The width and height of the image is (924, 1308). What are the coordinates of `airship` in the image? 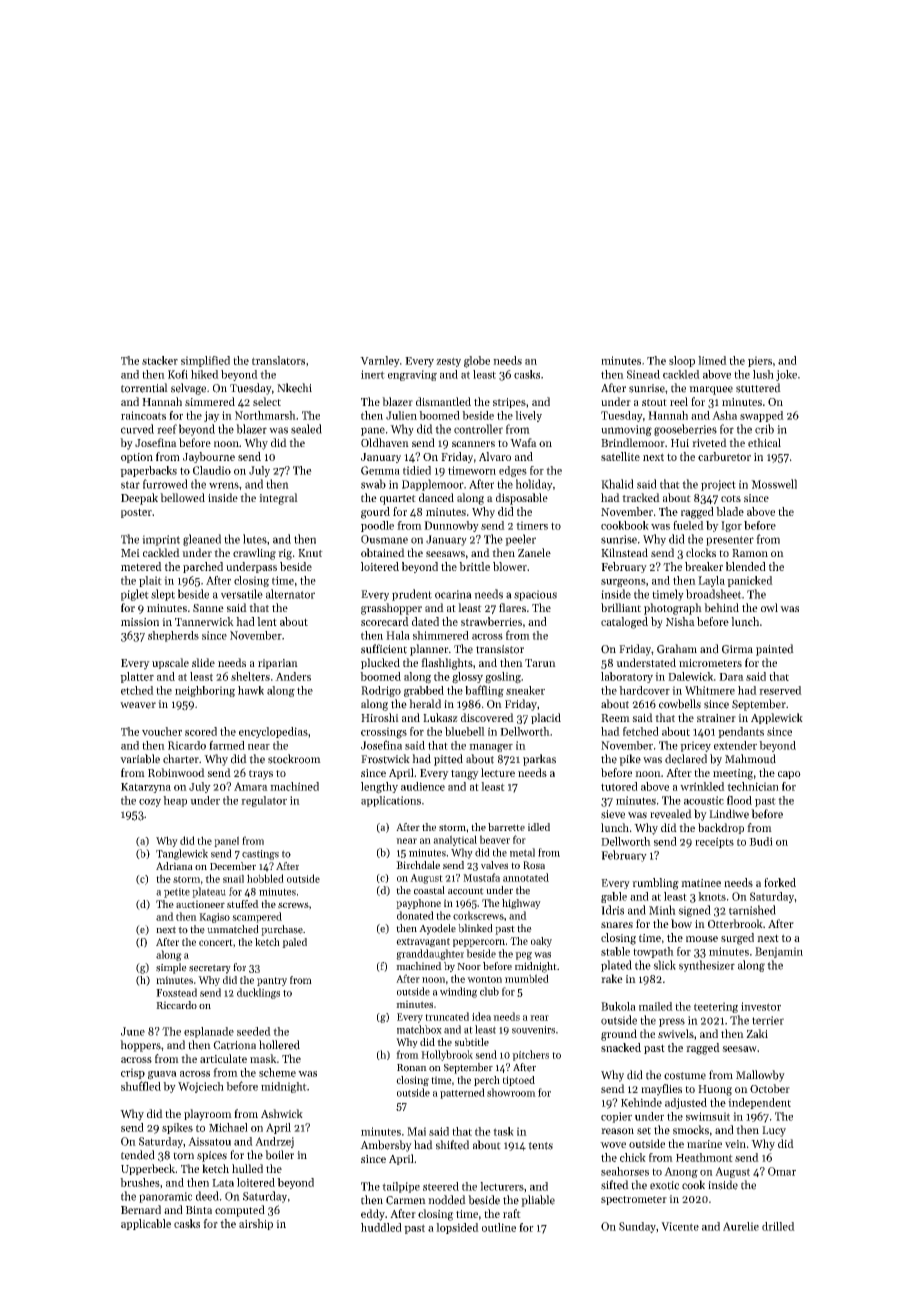 It's located at (256, 1224).
